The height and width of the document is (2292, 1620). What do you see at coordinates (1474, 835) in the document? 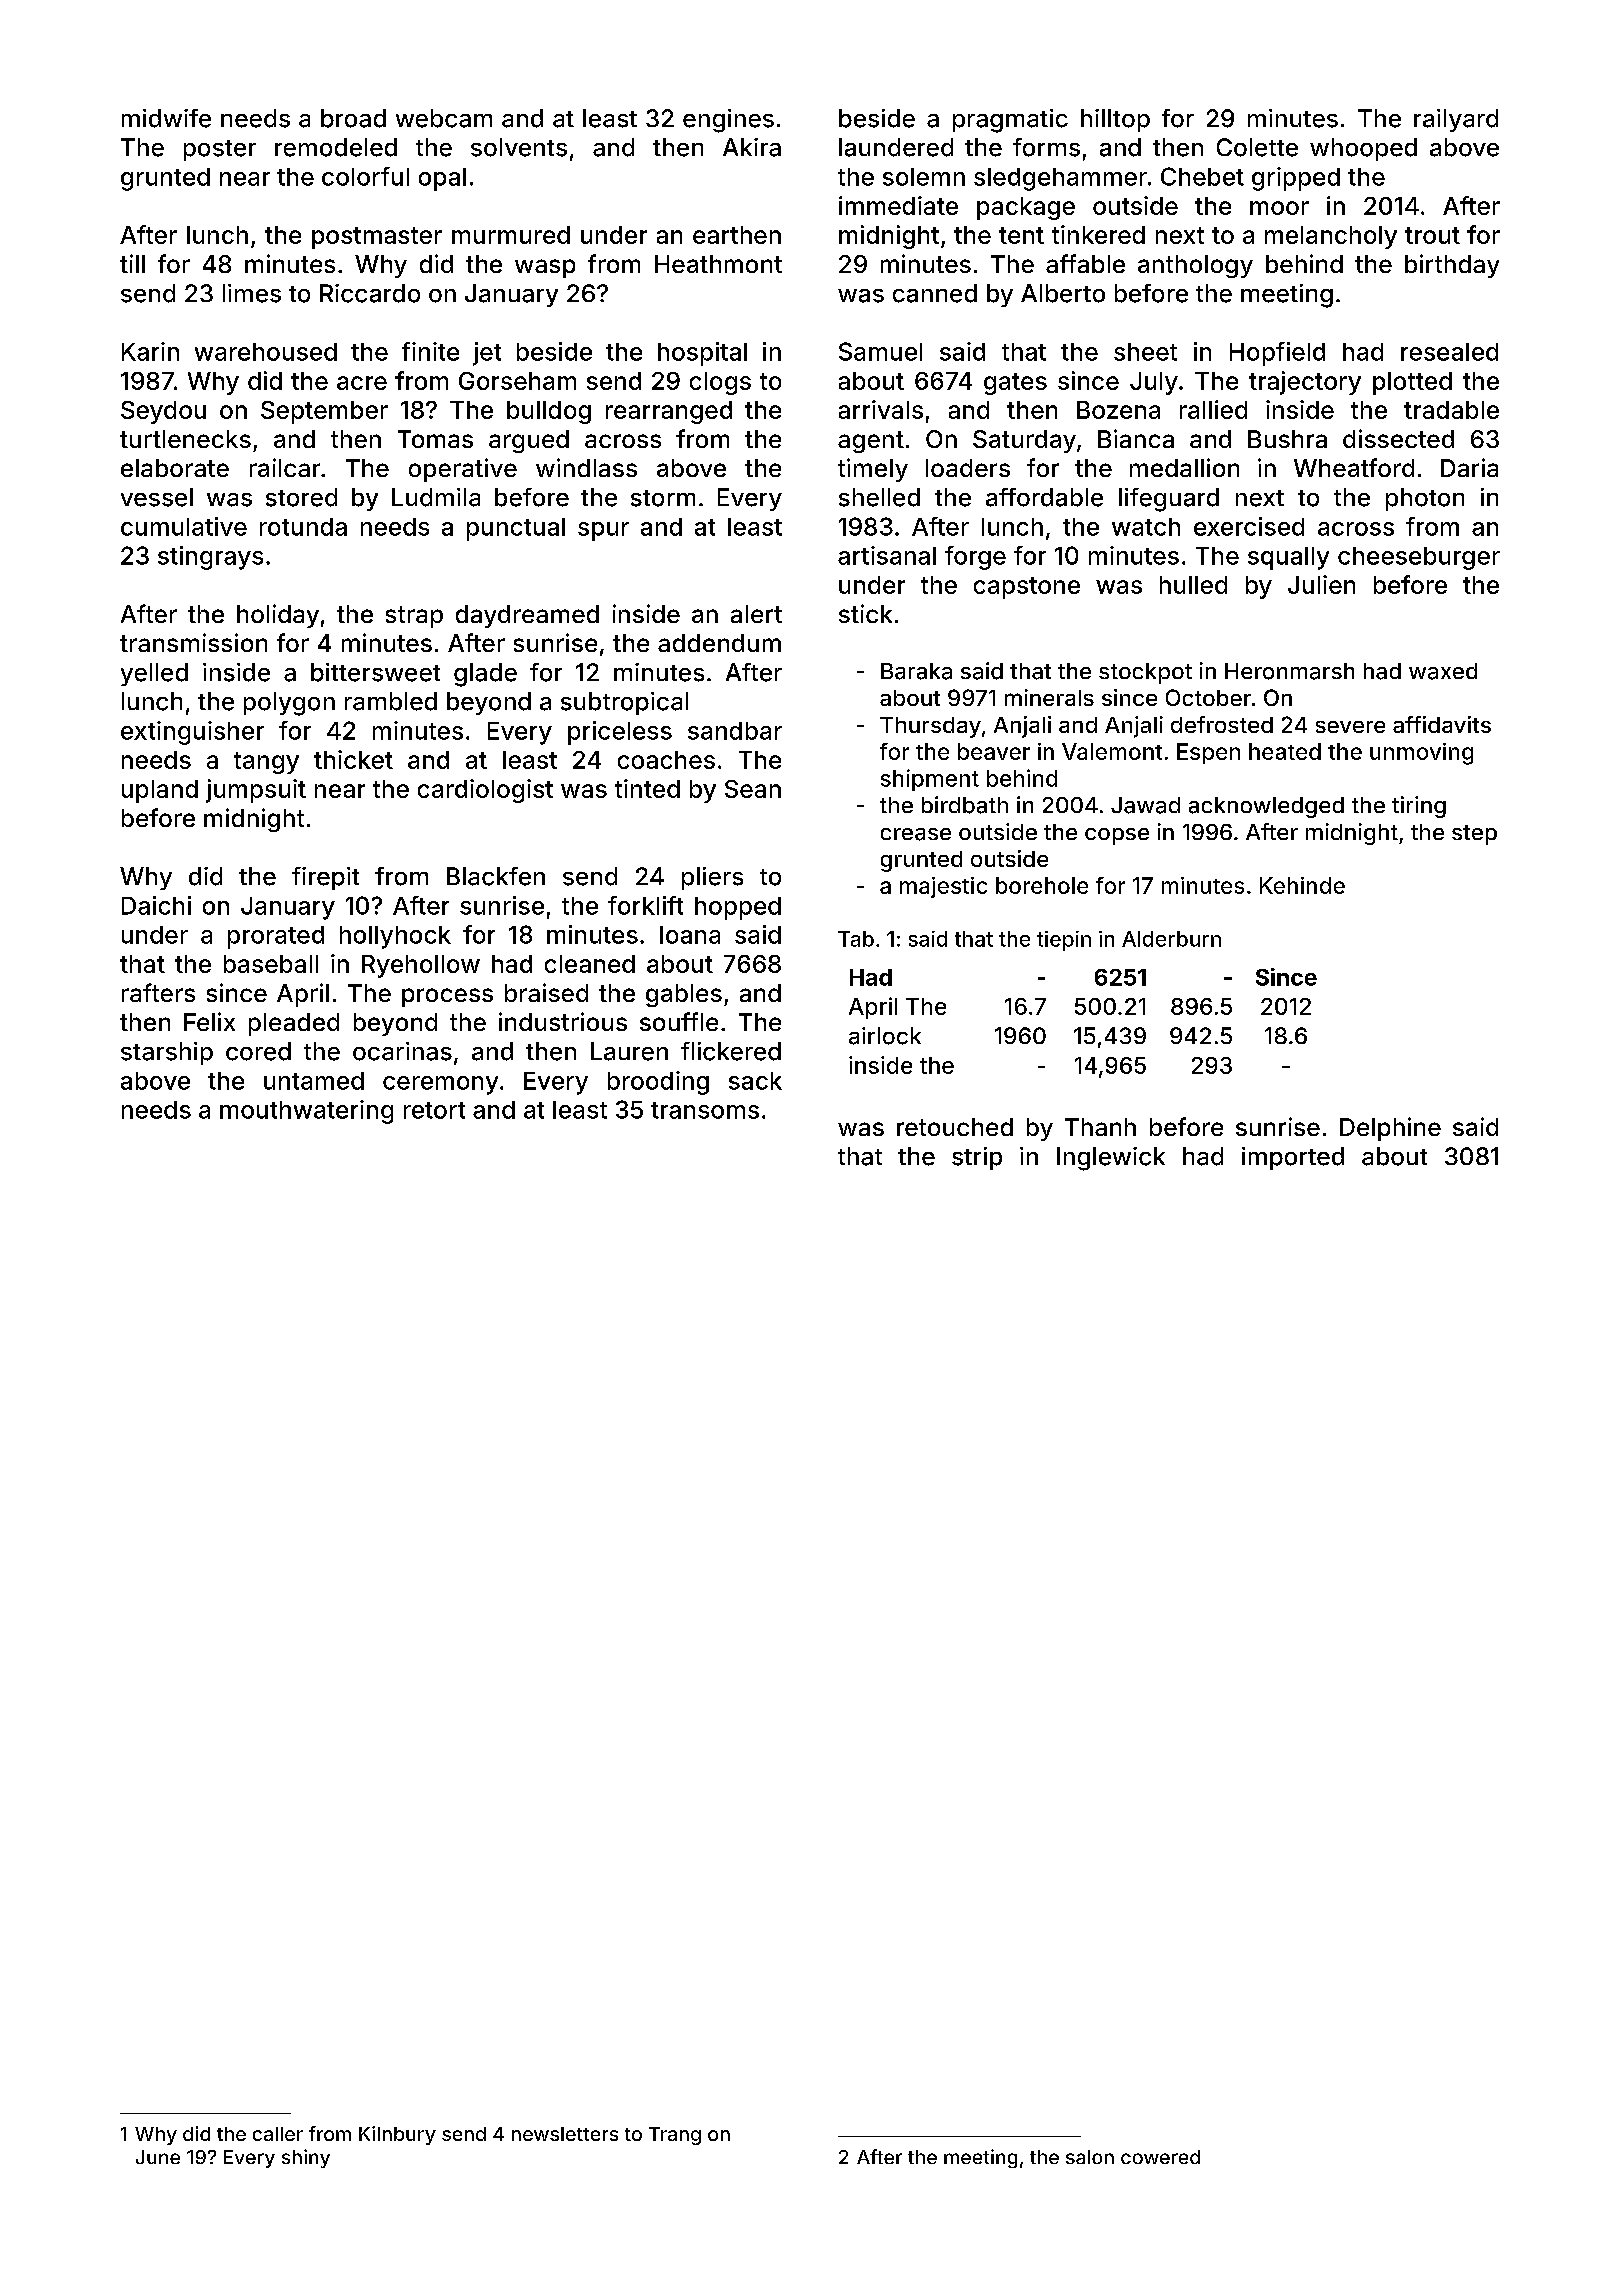
I see `step` at bounding box center [1474, 835].
